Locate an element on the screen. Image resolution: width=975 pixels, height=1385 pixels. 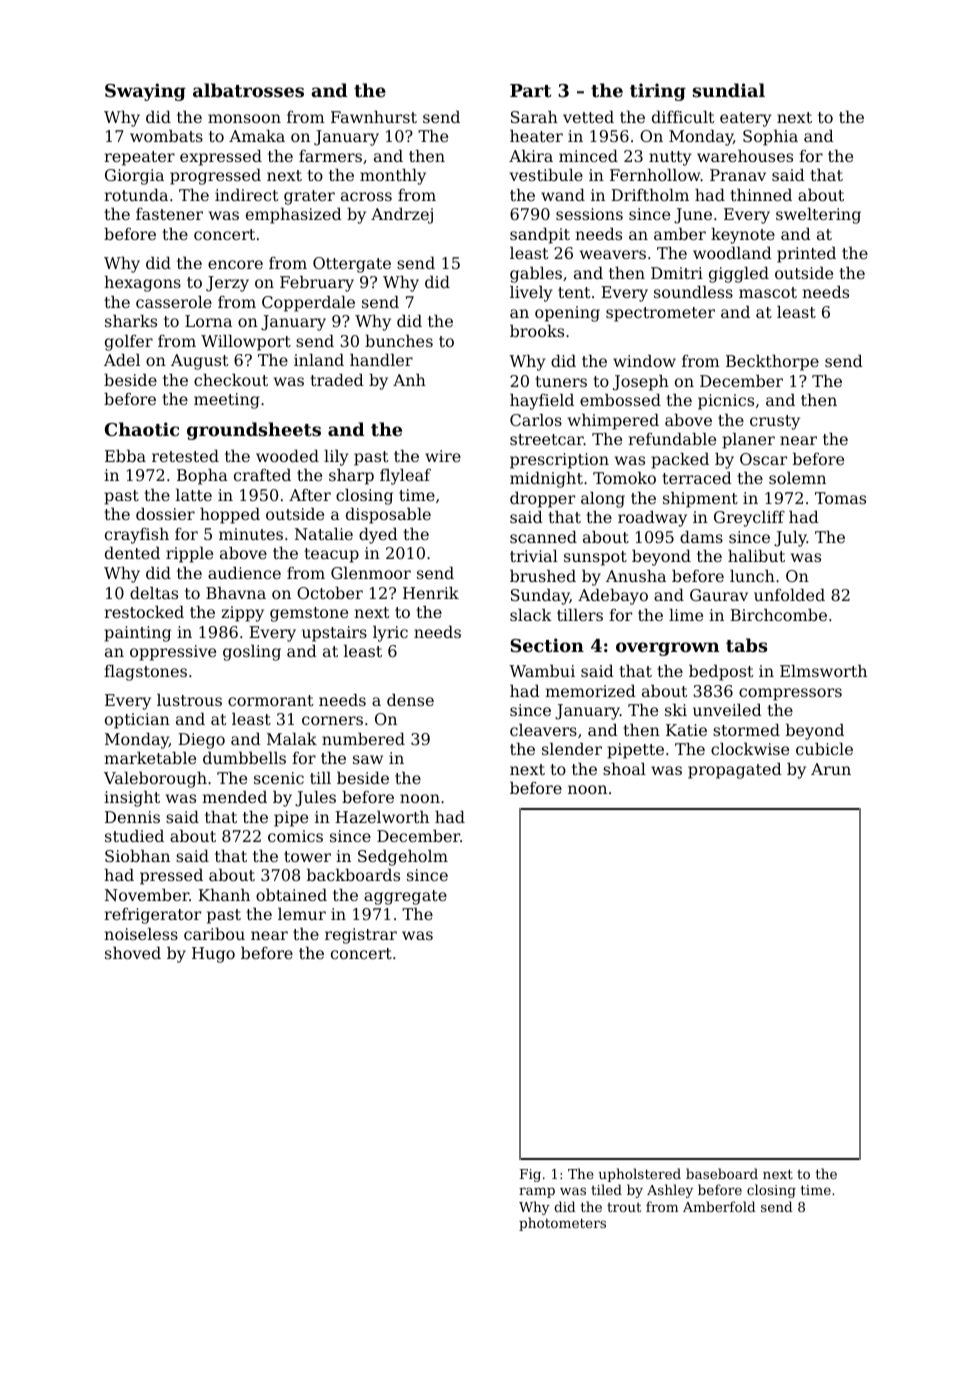
stormed is located at coordinates (746, 729).
